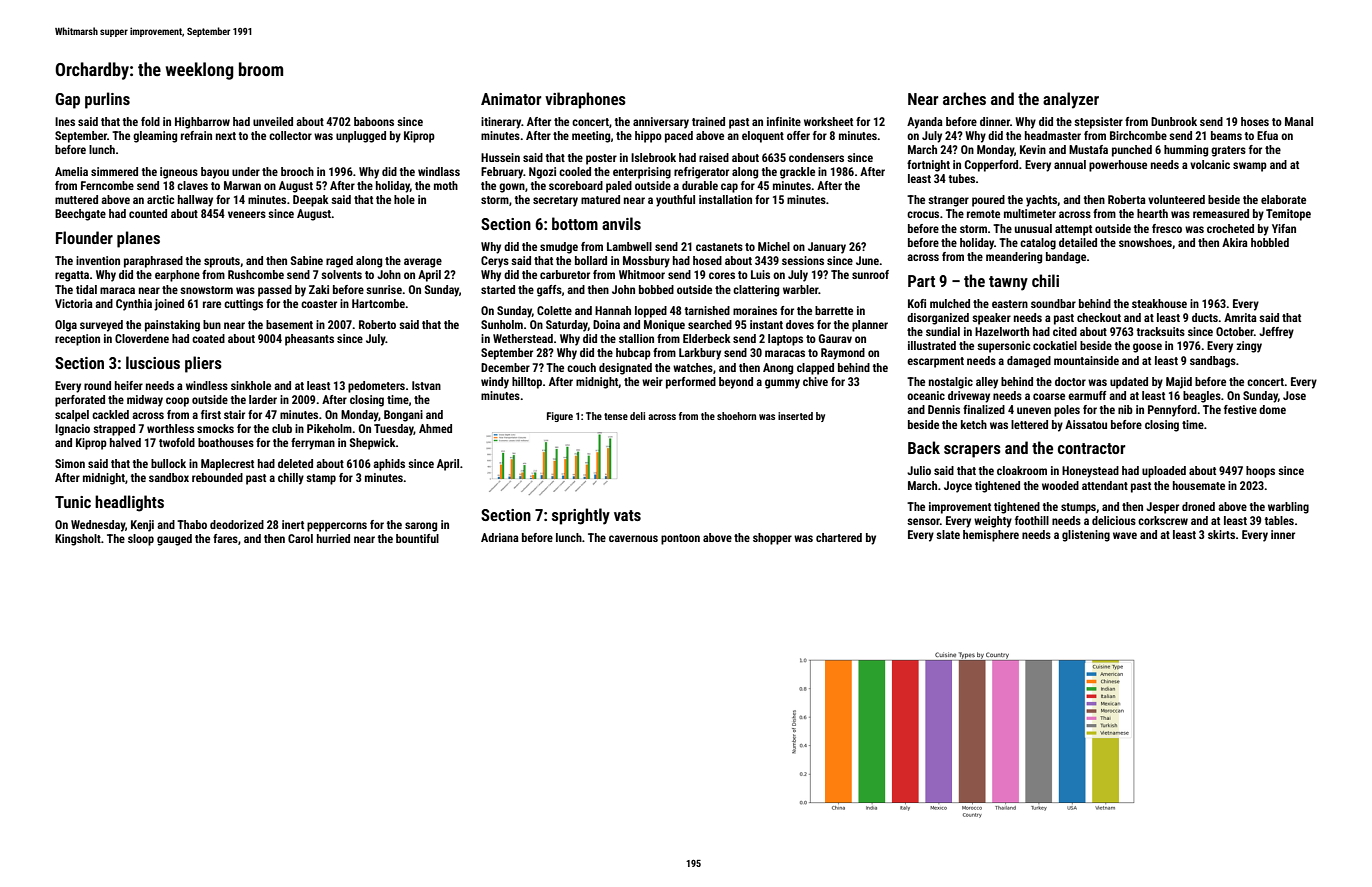  What do you see at coordinates (435, 428) in the document?
I see `Ahmed` at bounding box center [435, 428].
